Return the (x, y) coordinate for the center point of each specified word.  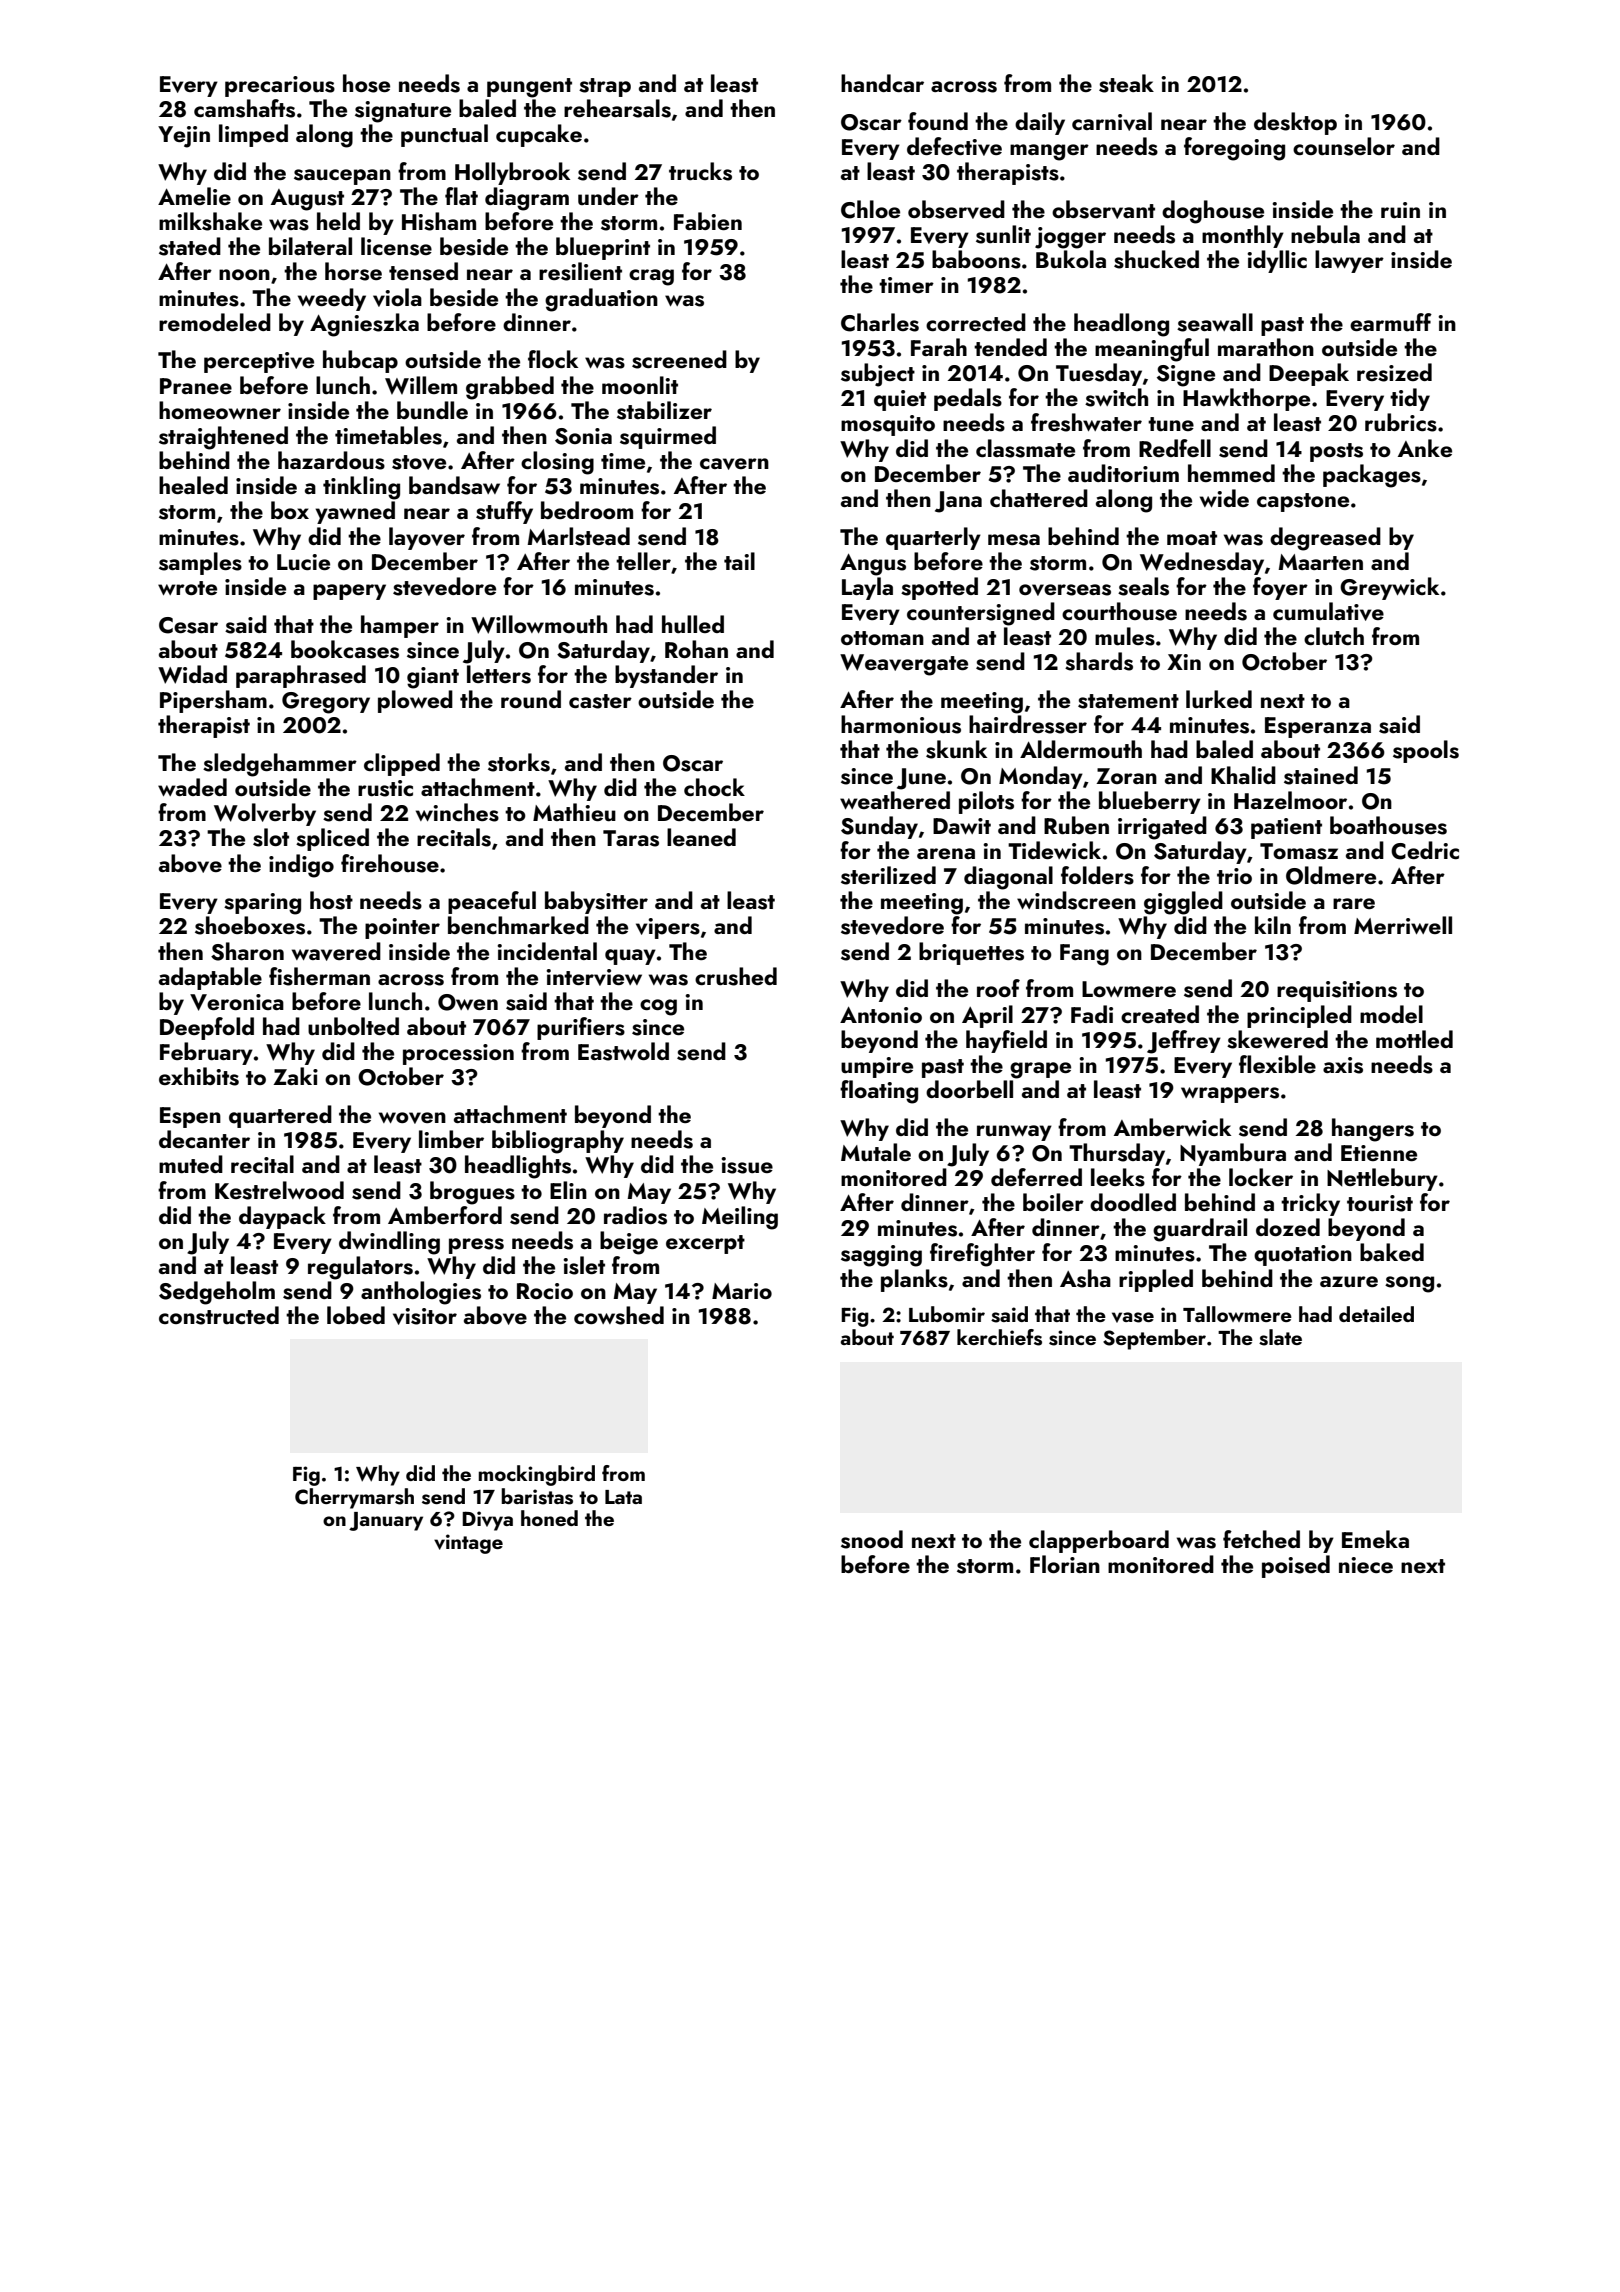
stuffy (504, 512)
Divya (487, 1521)
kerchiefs (999, 1337)
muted (191, 1164)
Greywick (1389, 588)
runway (1014, 1133)
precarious (280, 86)
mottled (1414, 1039)
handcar (882, 83)
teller (643, 561)
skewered (1277, 1039)
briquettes (971, 953)
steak (1126, 83)
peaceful (492, 902)
